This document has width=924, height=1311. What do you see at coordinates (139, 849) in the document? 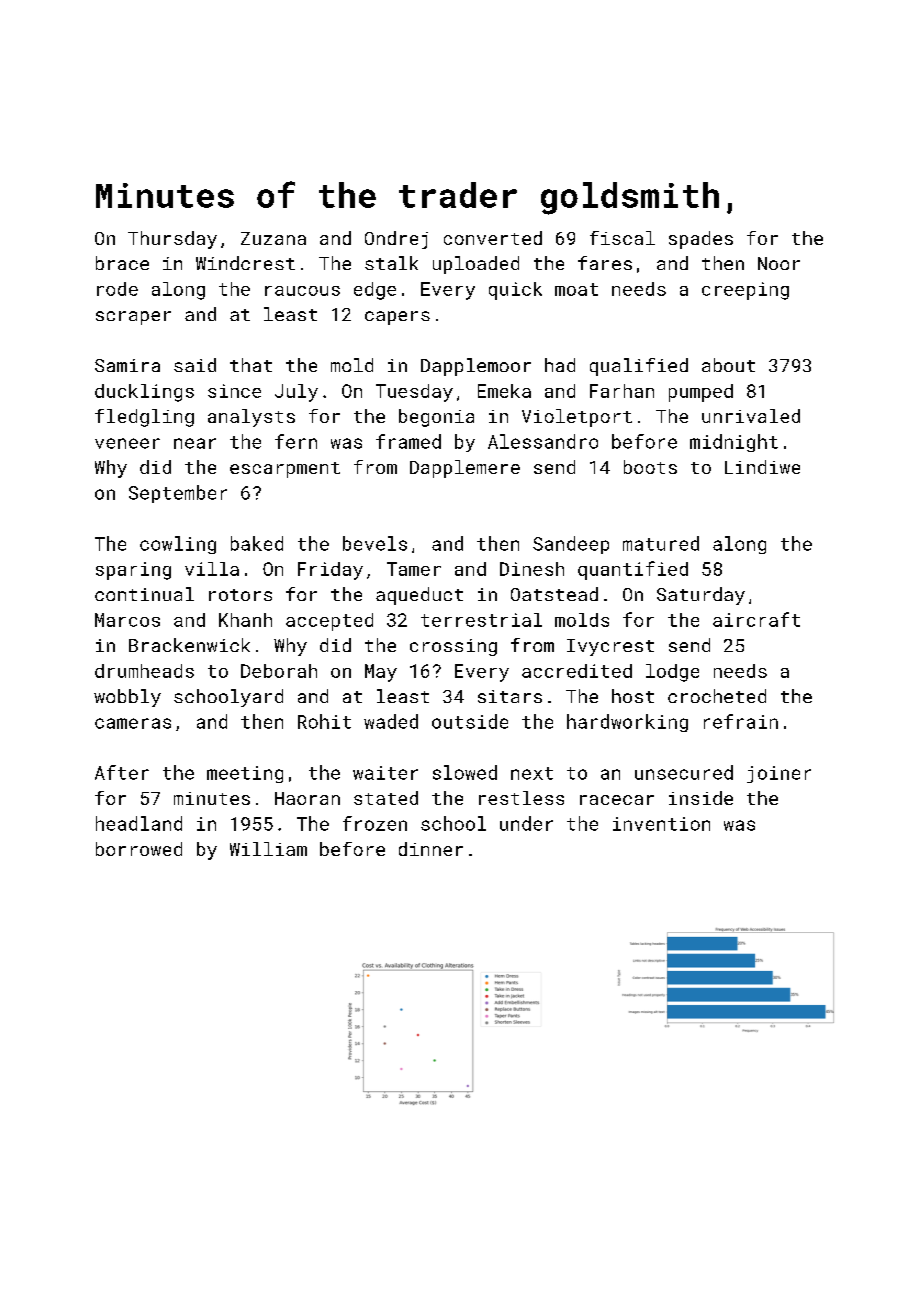
I see `borrowed` at bounding box center [139, 849].
